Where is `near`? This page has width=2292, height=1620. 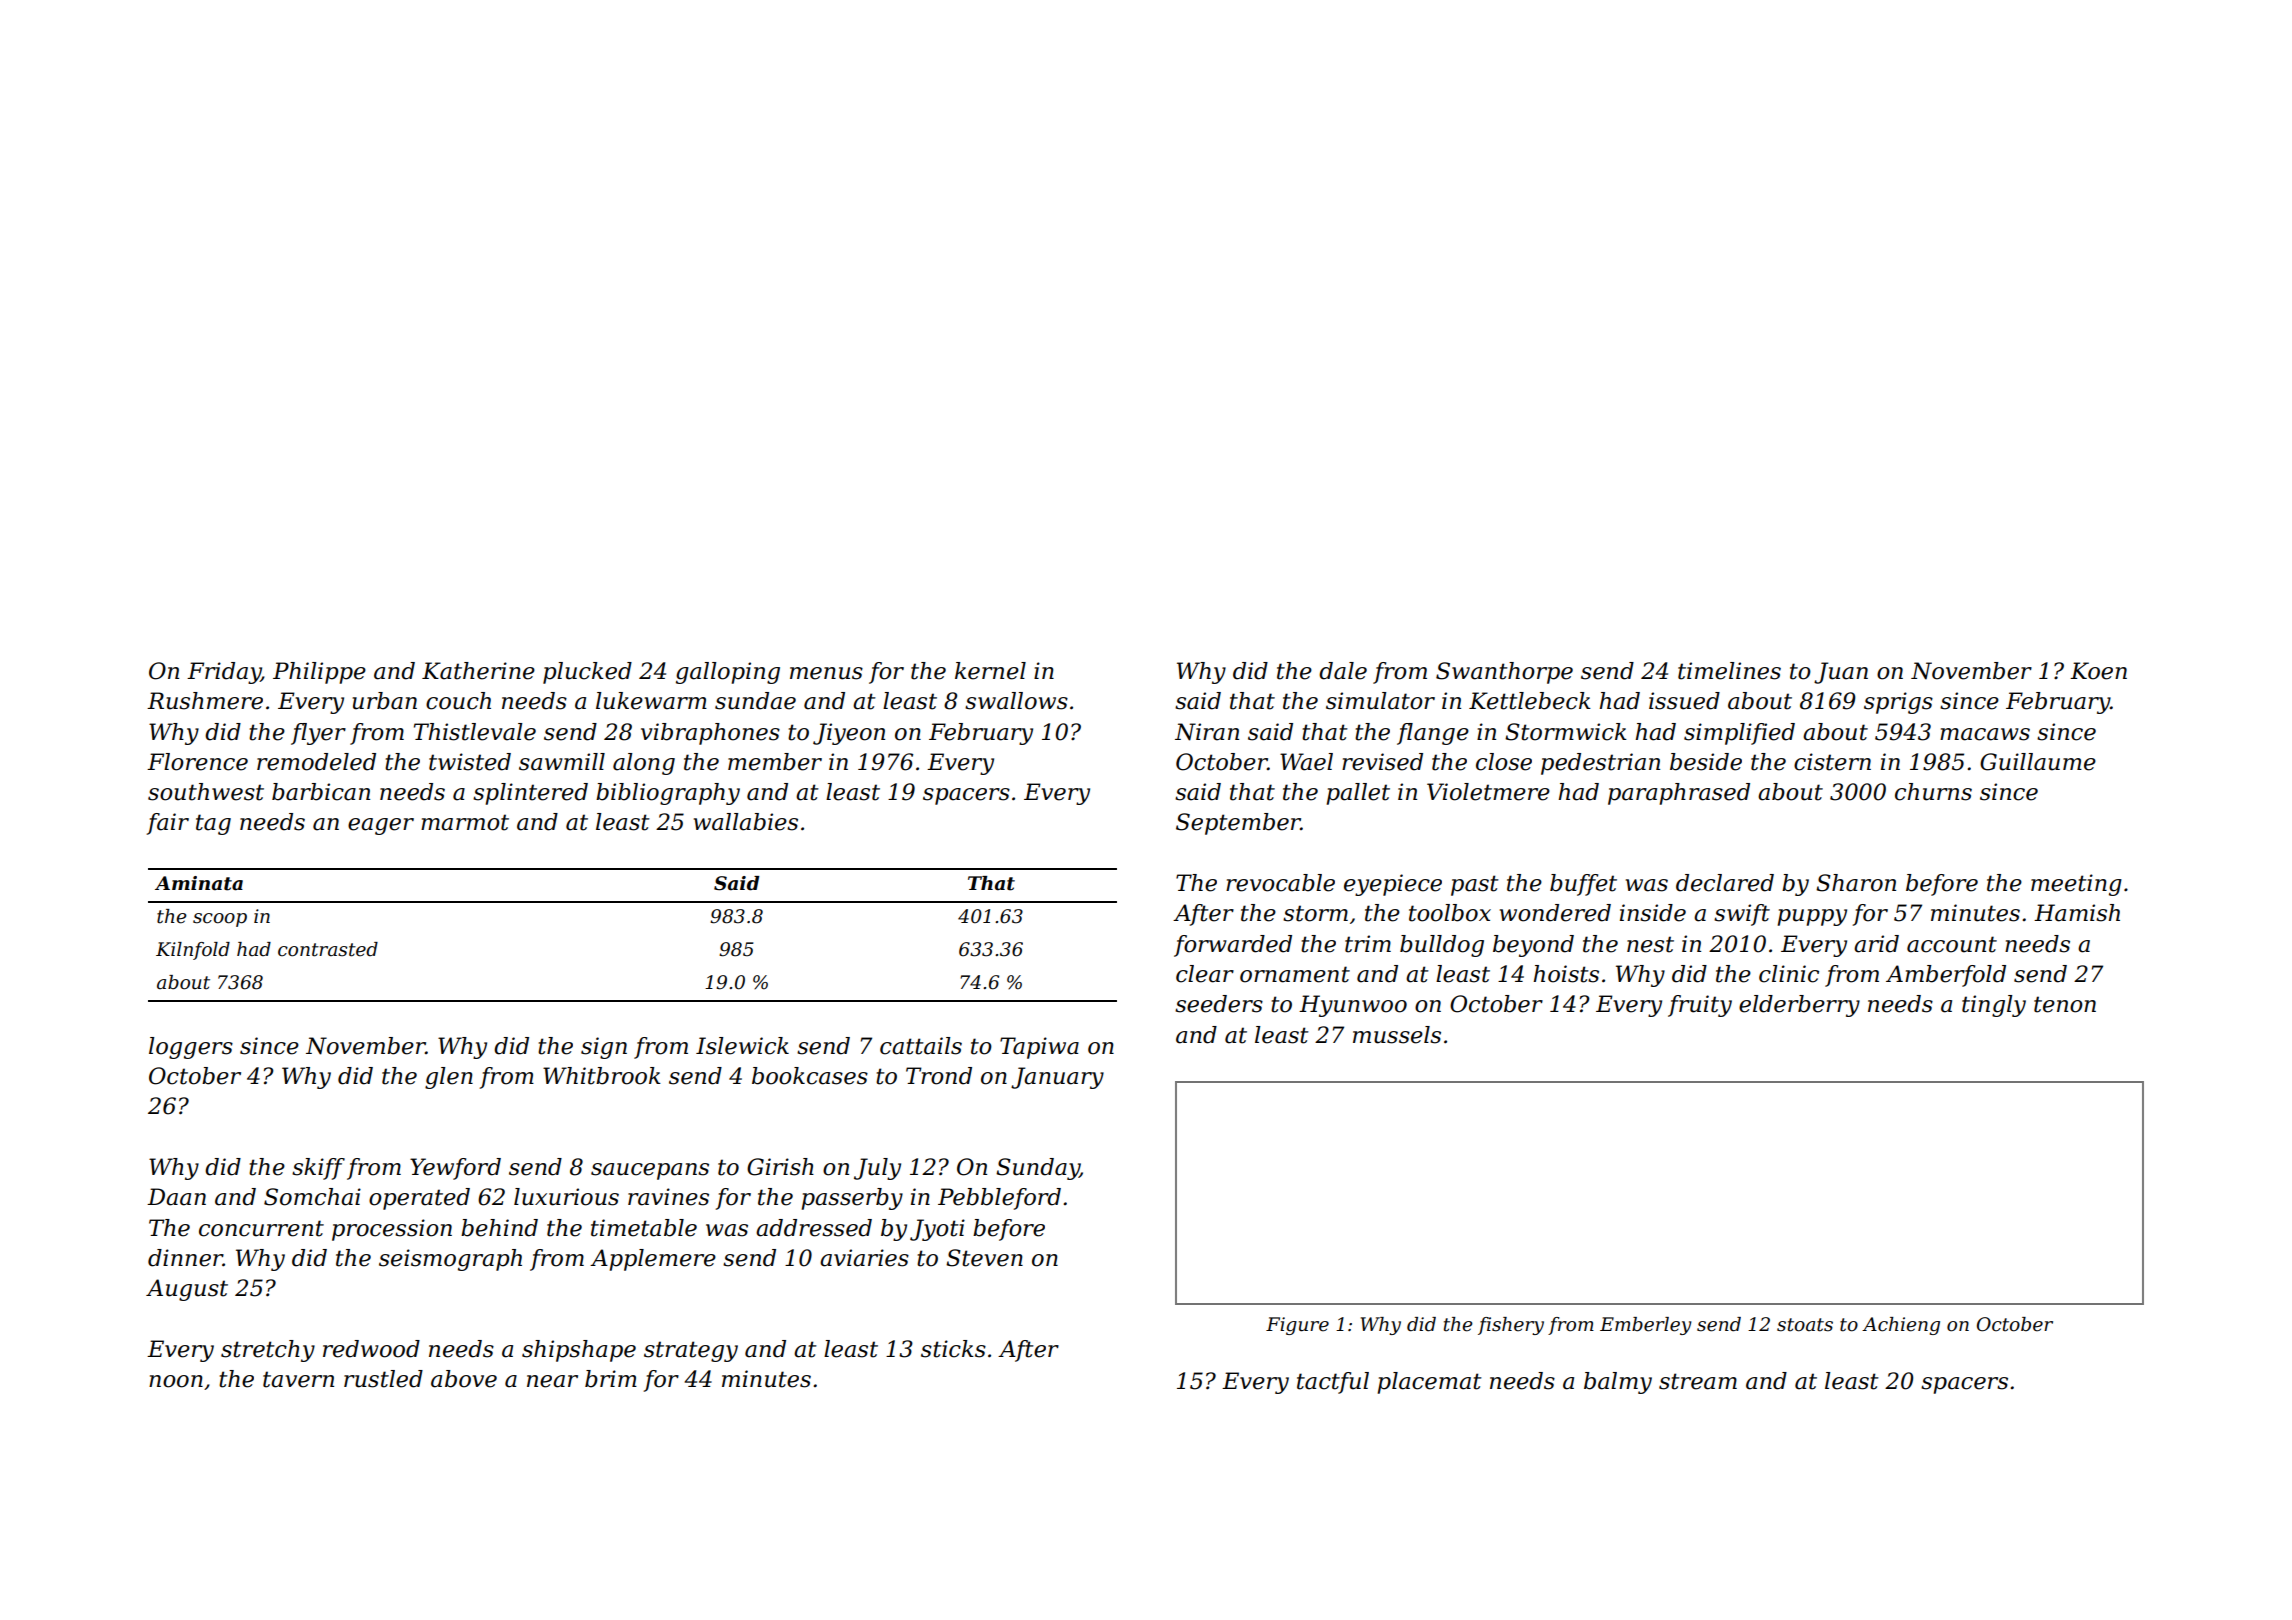
near is located at coordinates (552, 1381).
